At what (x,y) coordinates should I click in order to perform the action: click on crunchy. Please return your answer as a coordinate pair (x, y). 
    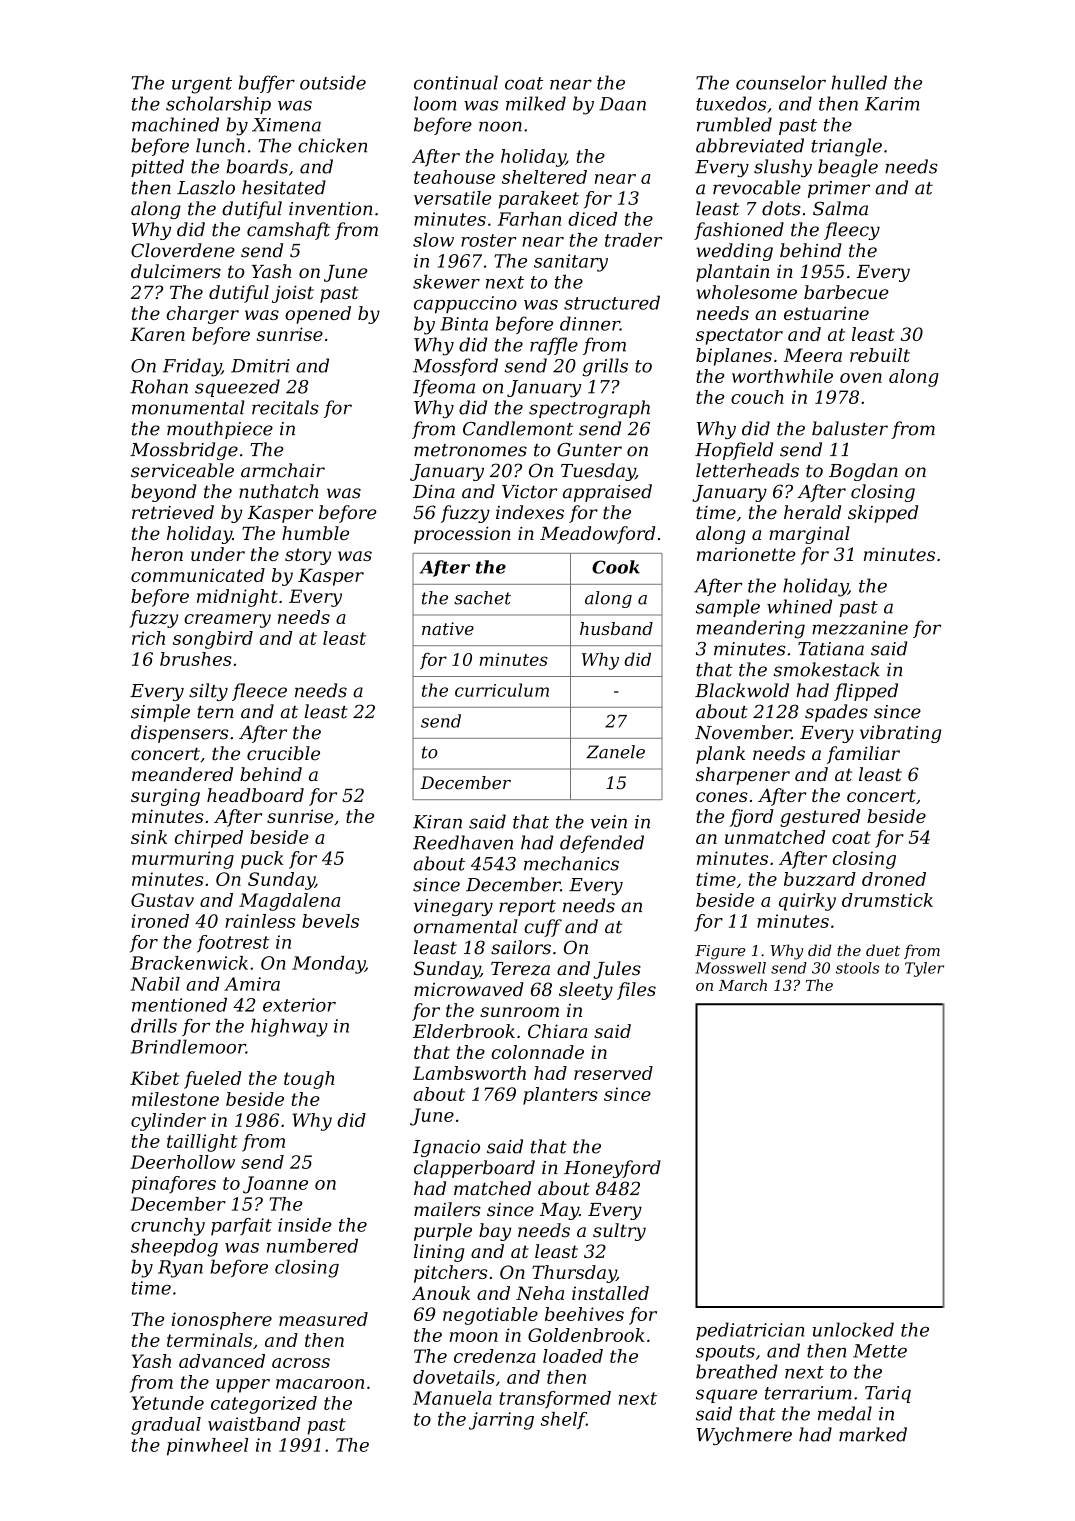
    Looking at the image, I should click on (168, 1227).
